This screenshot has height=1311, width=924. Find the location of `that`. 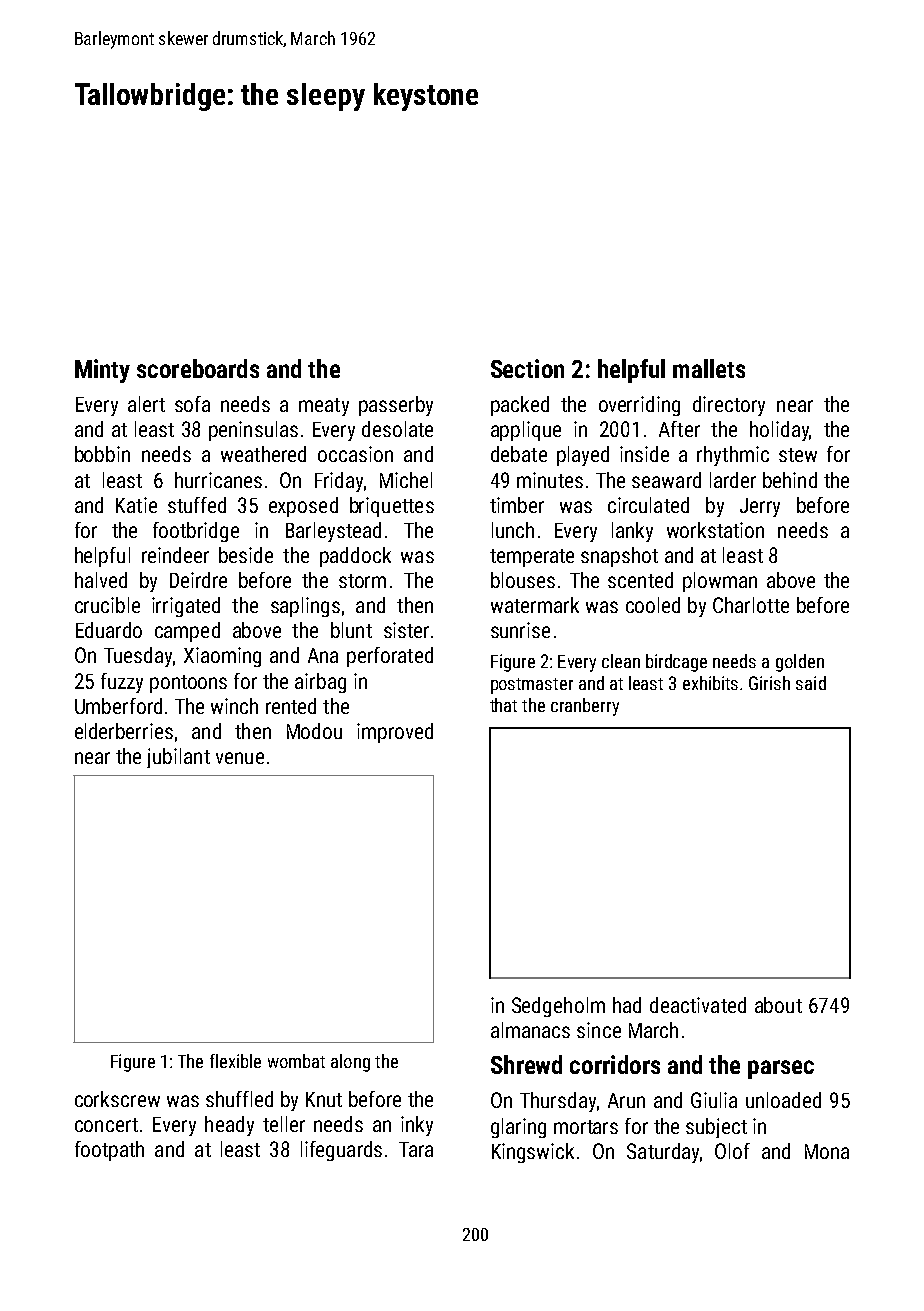

that is located at coordinates (503, 705).
